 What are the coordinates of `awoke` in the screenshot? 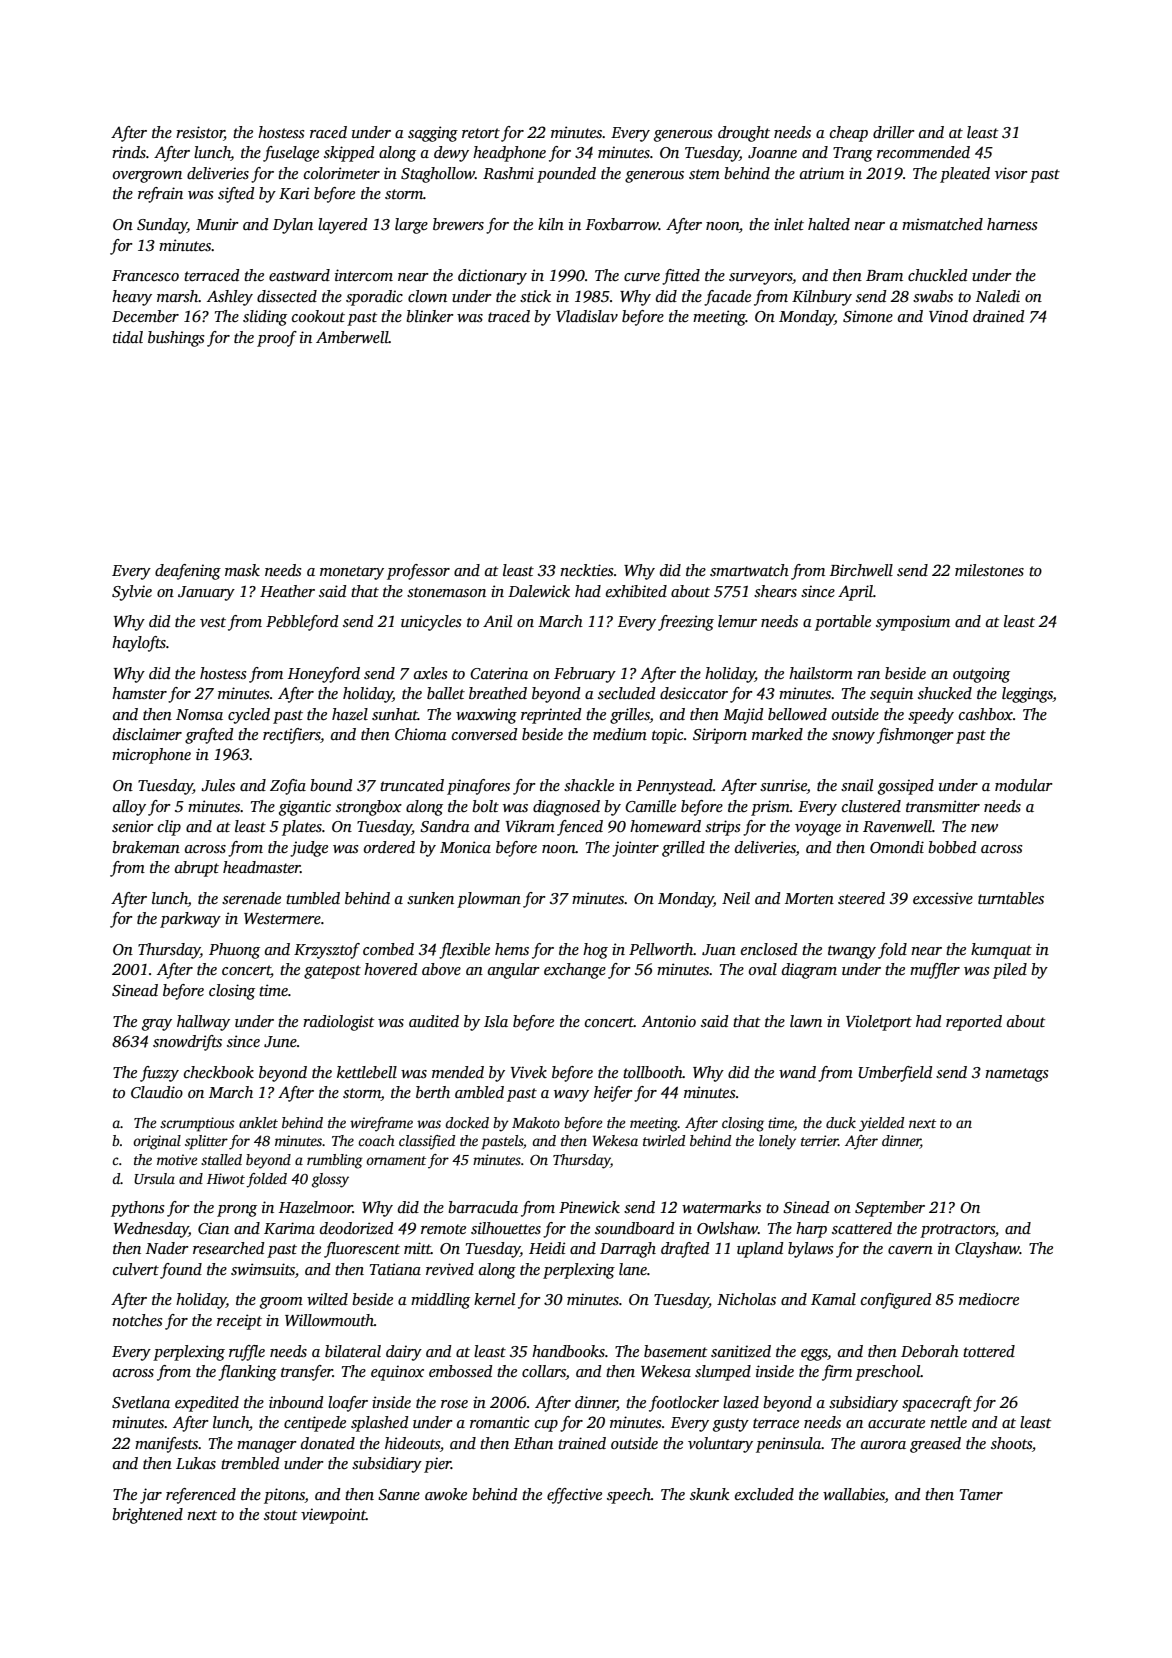 It's located at (446, 1494).
